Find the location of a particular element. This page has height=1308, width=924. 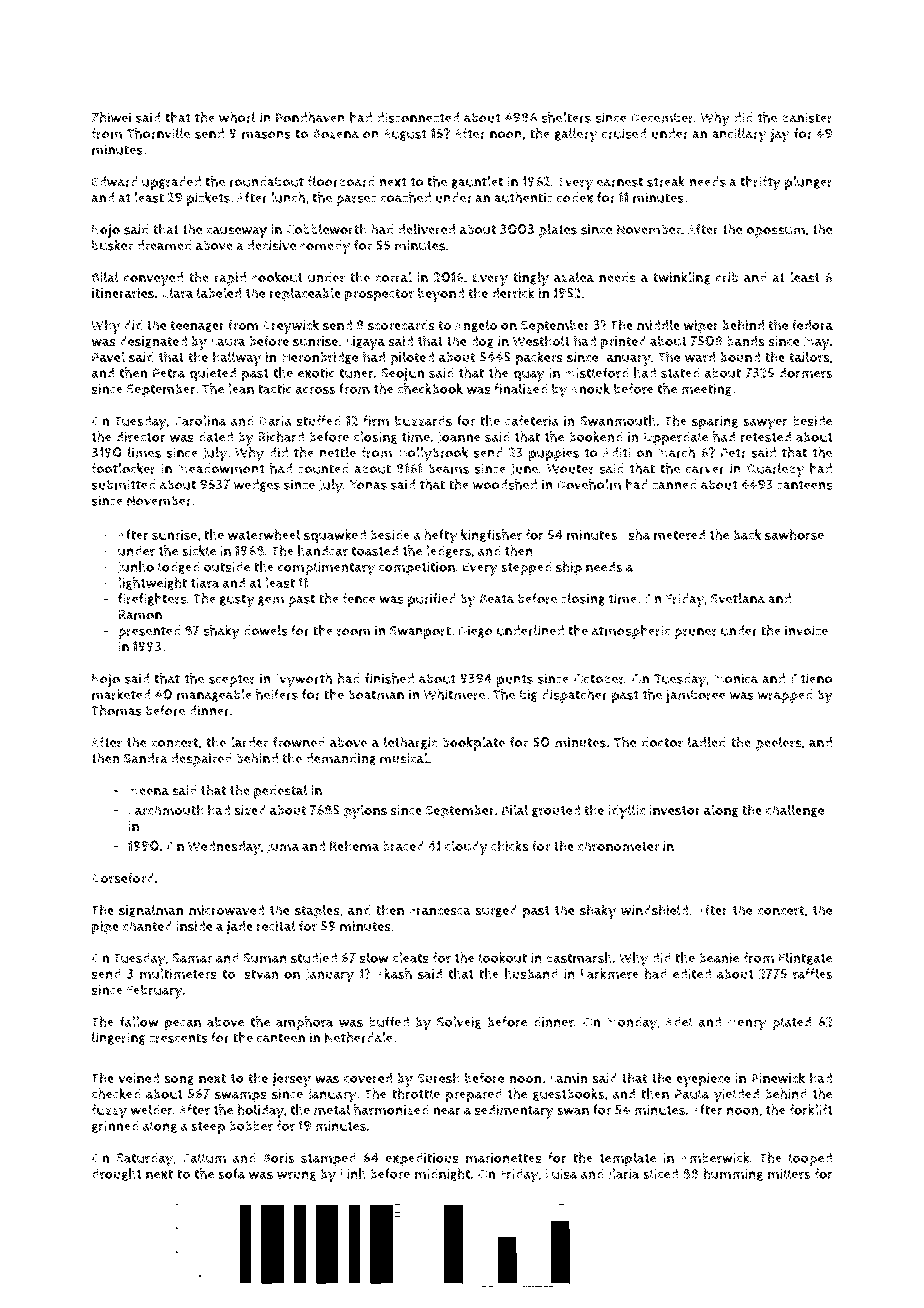

waterwheel is located at coordinates (264, 534).
